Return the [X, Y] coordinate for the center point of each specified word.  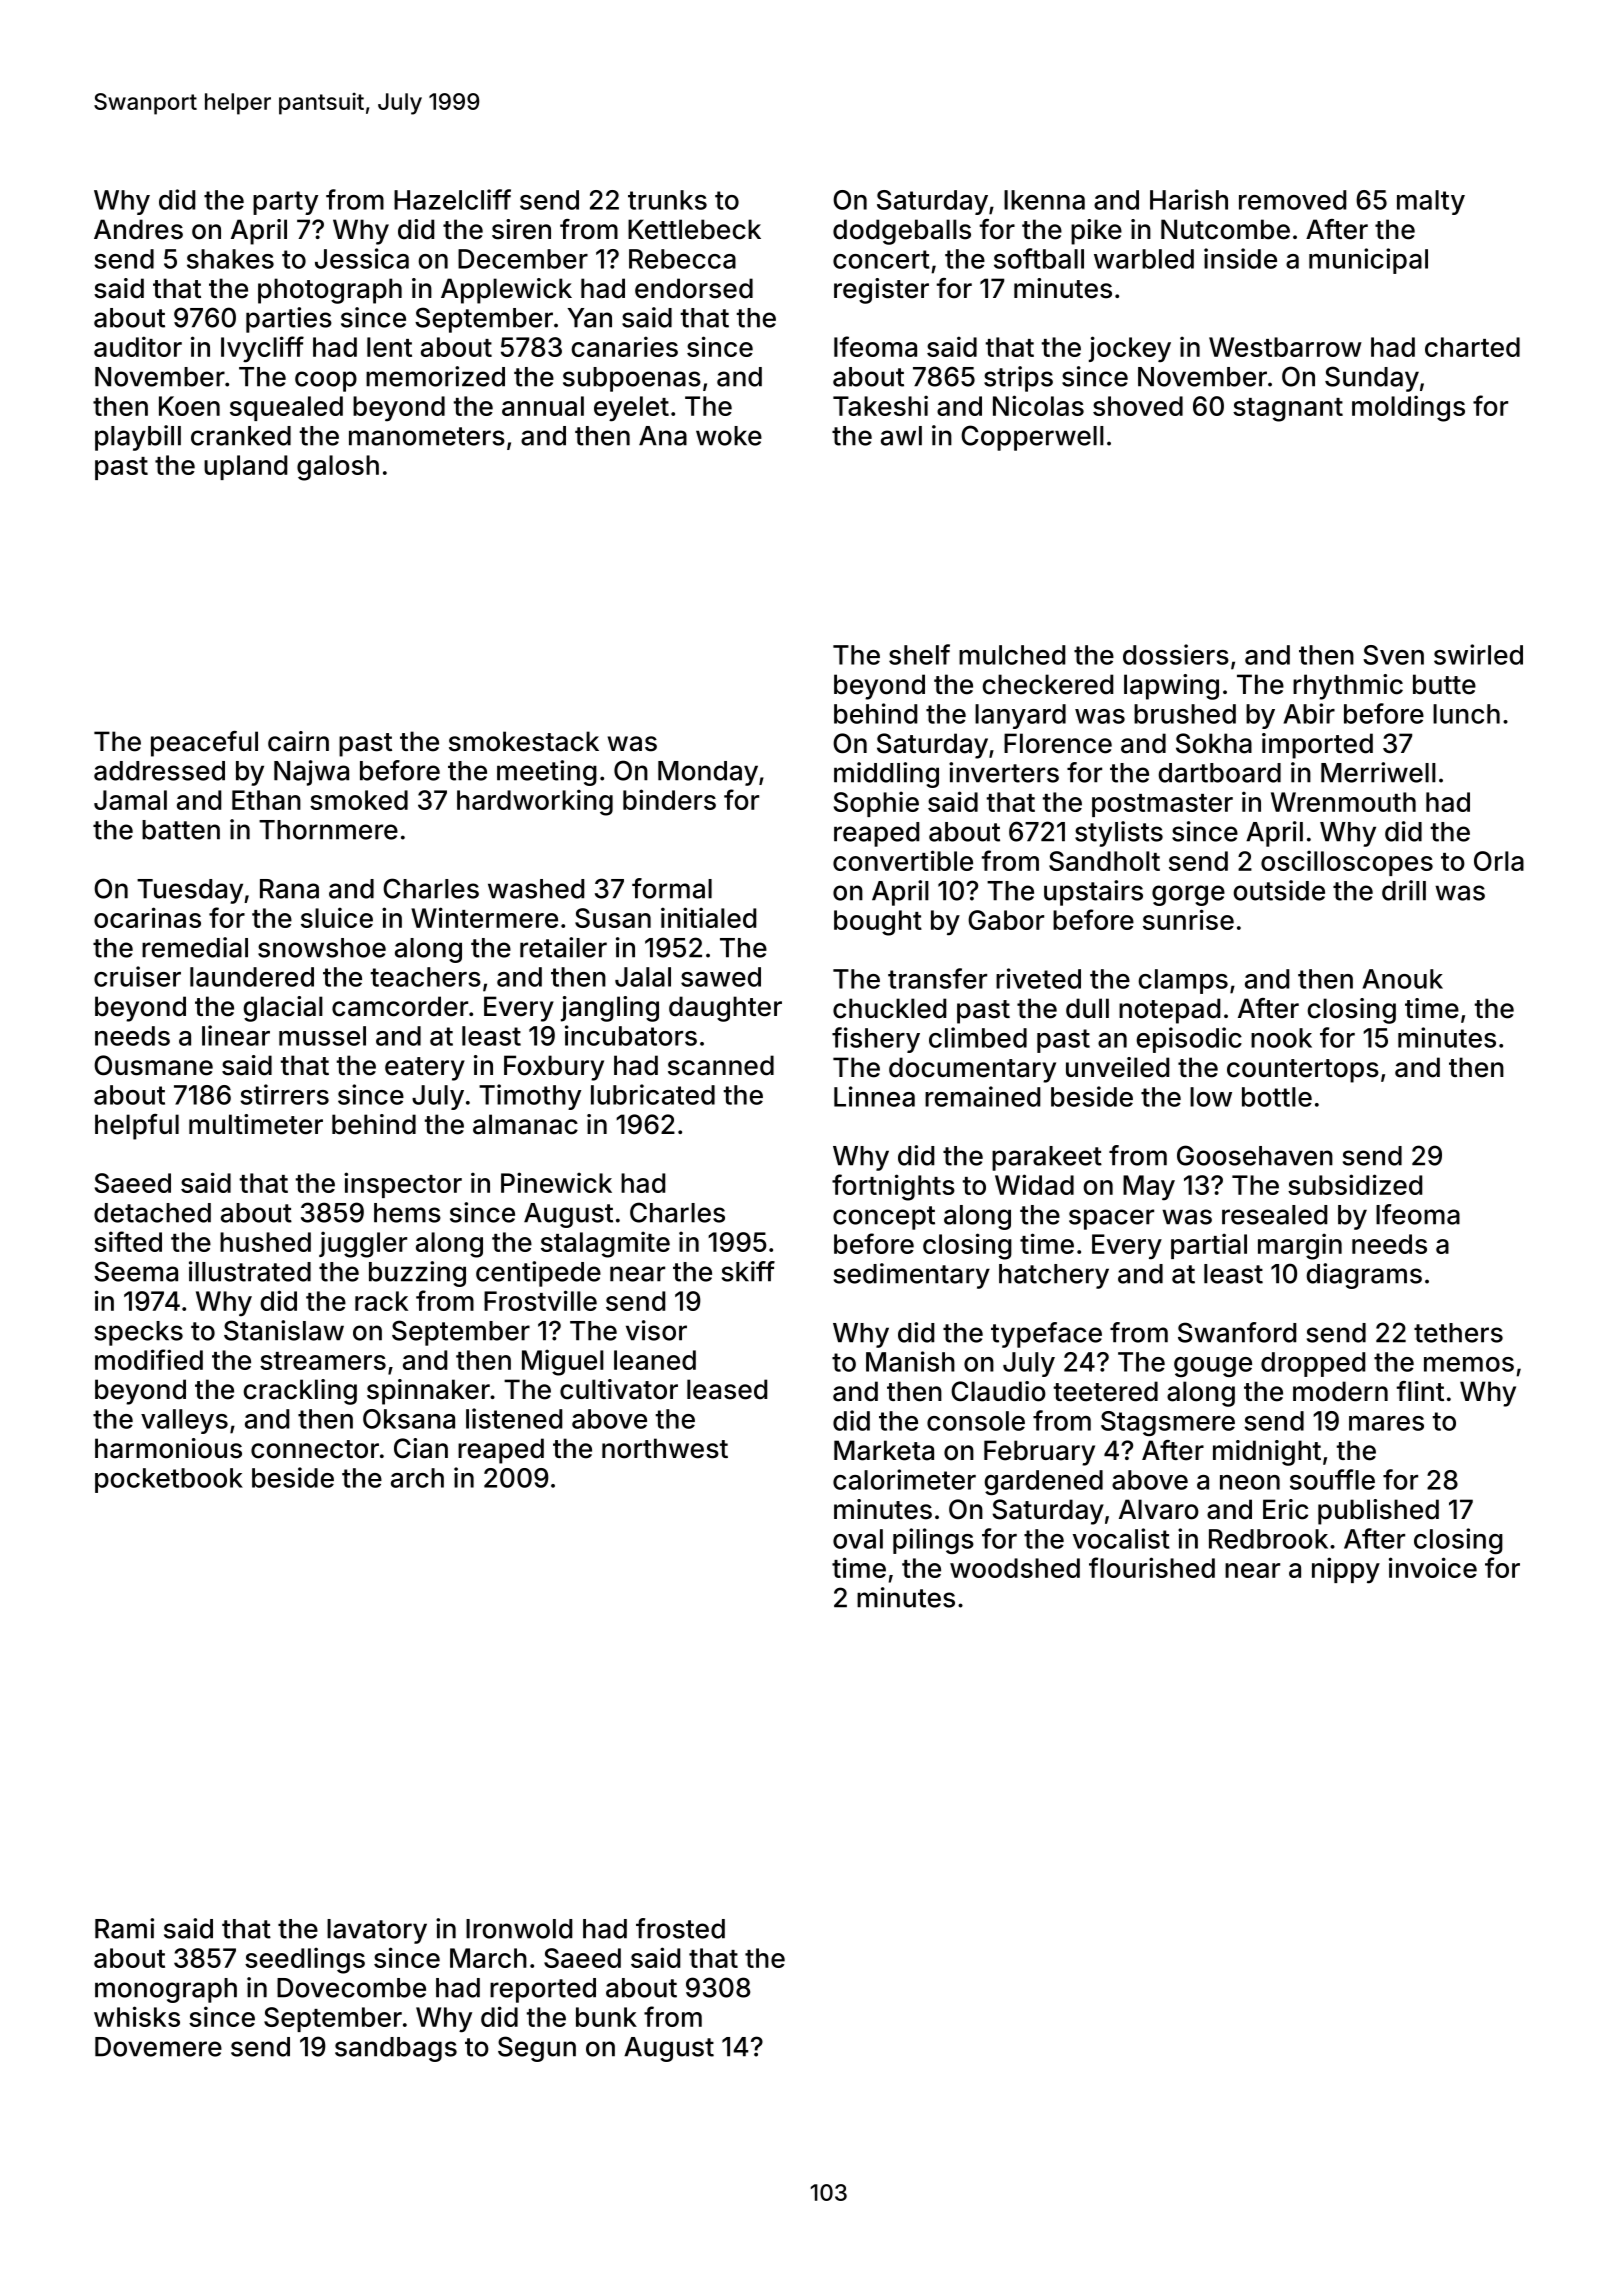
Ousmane [153, 1065]
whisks [137, 2016]
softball [1039, 258]
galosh [338, 468]
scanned [721, 1065]
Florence [1058, 743]
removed [1292, 200]
